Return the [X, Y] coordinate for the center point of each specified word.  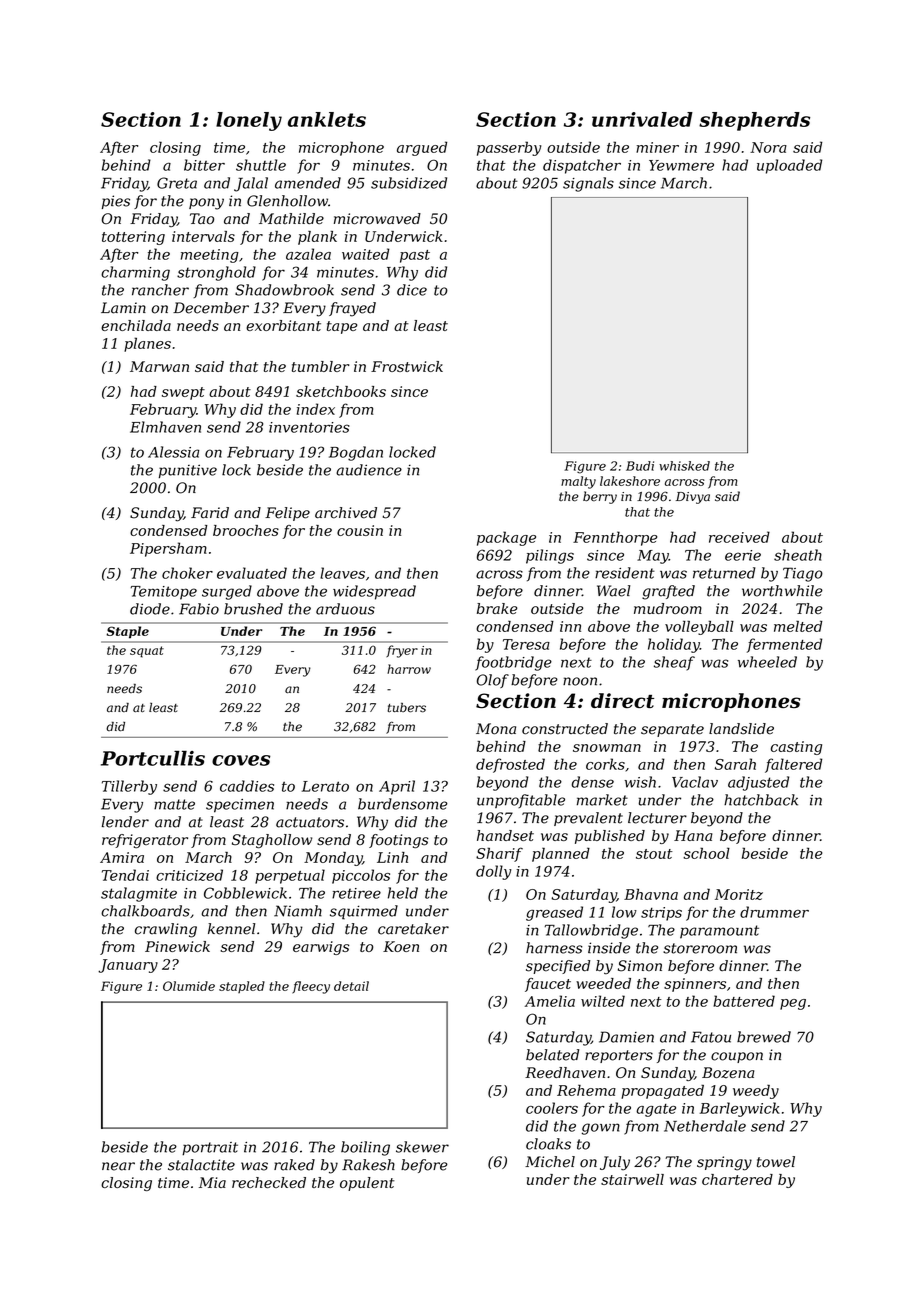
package [506, 538]
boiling [365, 1148]
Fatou [711, 1037]
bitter [204, 165]
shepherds [754, 121]
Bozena [728, 1073]
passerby [509, 148]
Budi [640, 466]
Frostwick [407, 366]
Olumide [189, 986]
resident [625, 573]
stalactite [201, 1165]
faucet [548, 985]
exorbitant [283, 325]
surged [227, 592]
